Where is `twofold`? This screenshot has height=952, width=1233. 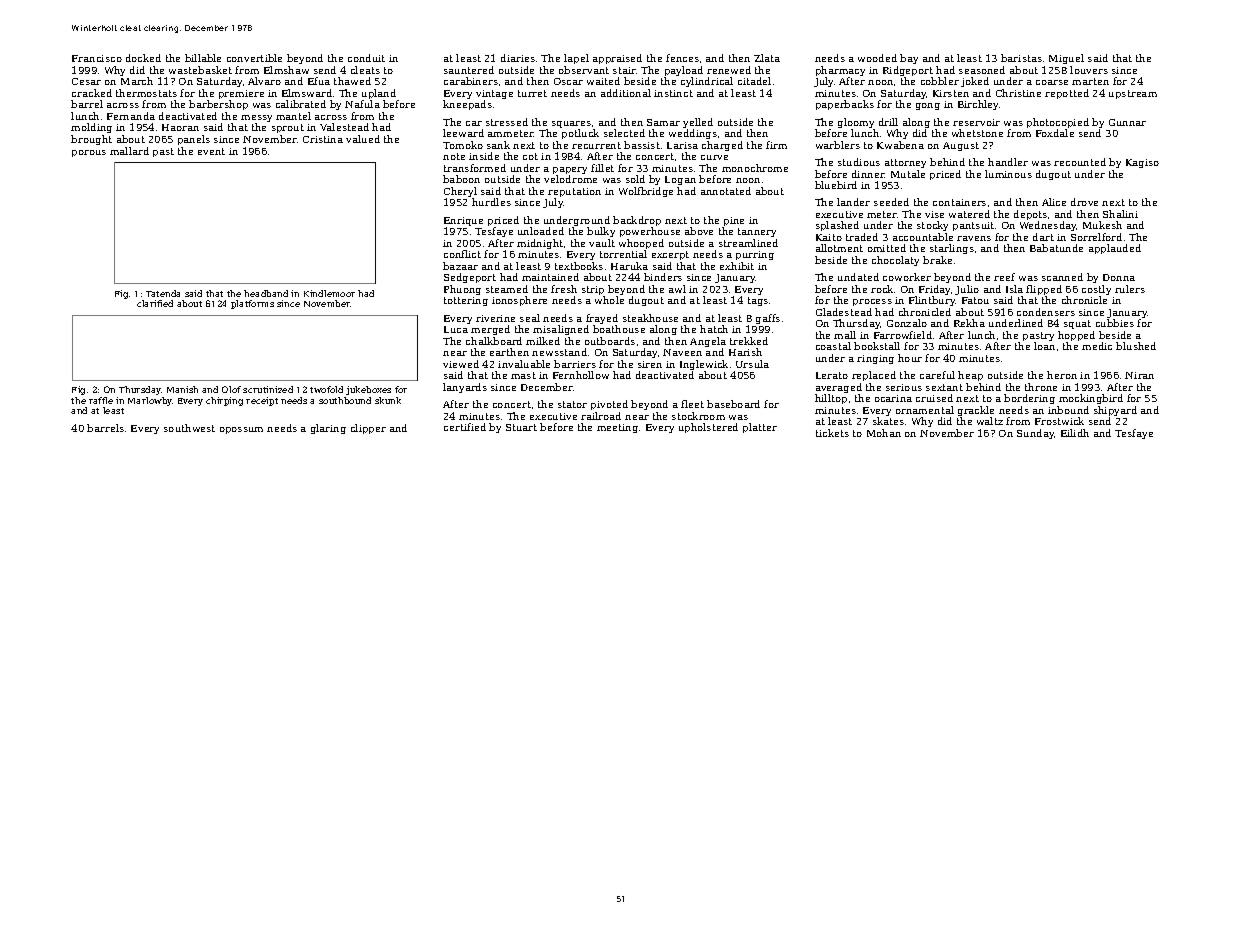
twofold is located at coordinates (326, 389).
